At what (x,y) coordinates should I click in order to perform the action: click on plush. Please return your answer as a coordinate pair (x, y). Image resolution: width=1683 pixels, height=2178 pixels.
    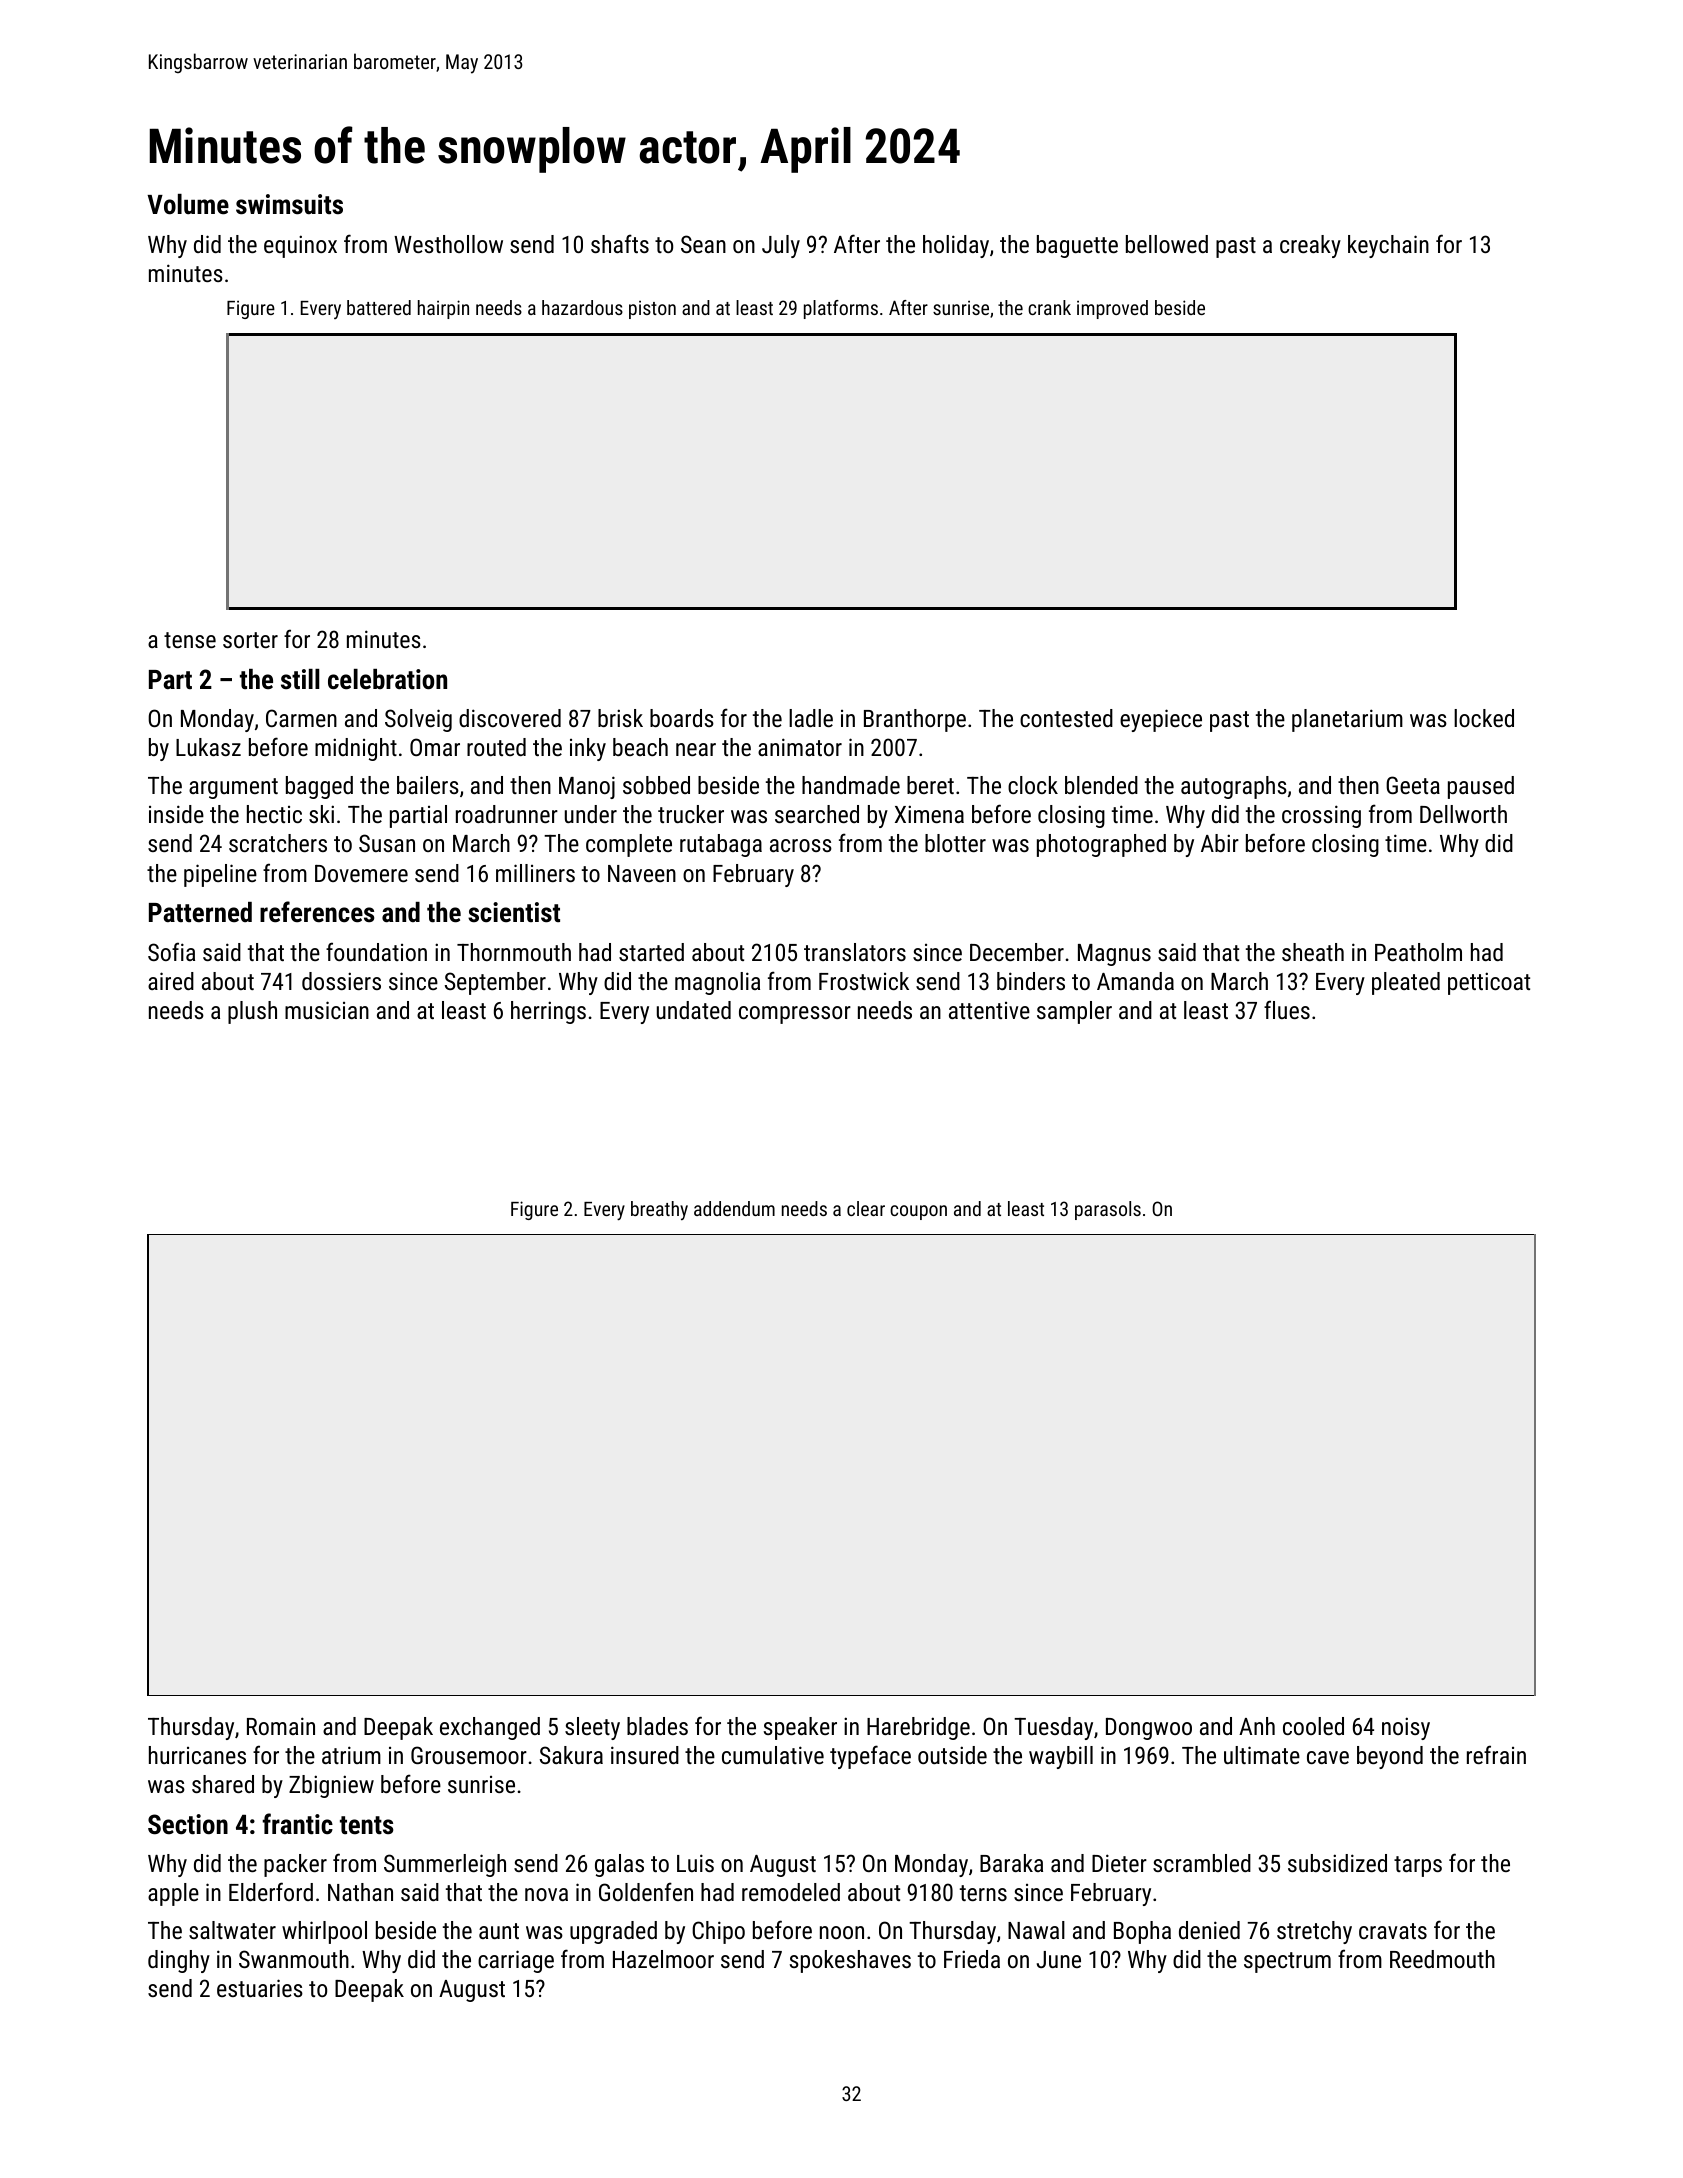
    Looking at the image, I should click on (252, 1012).
